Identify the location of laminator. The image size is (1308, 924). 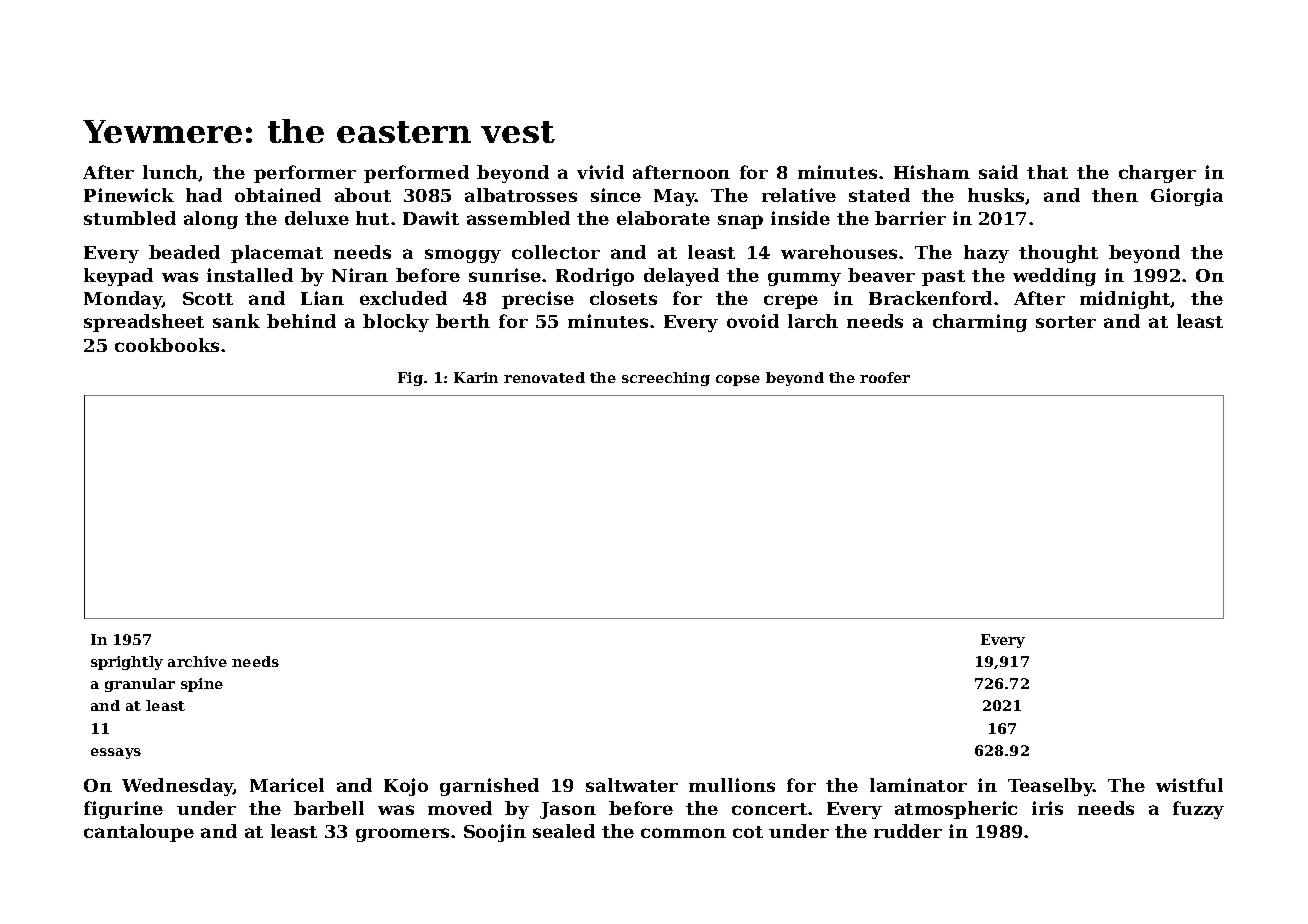
(918, 785).
